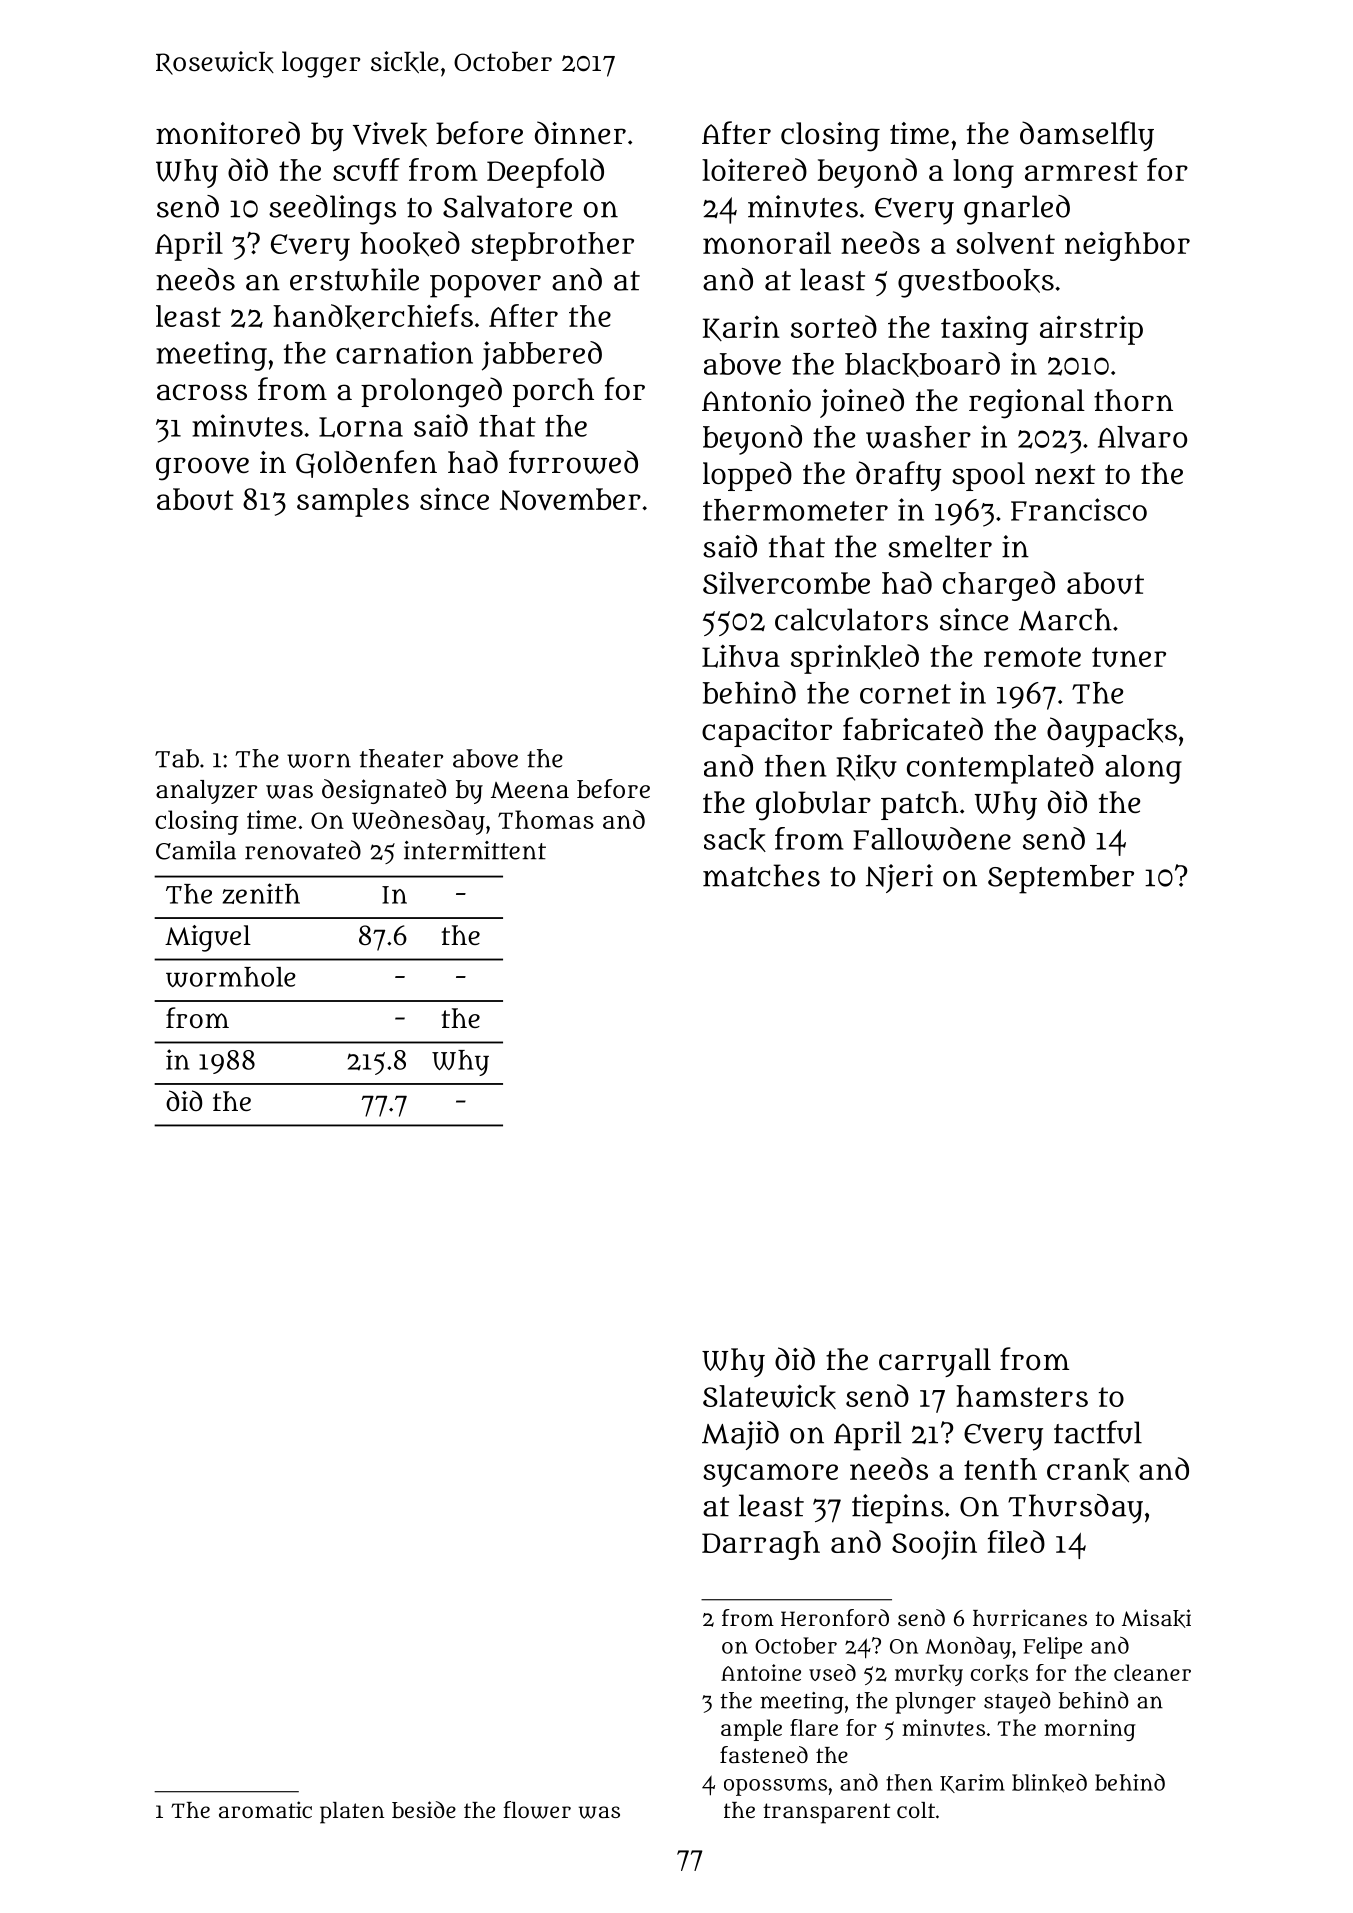 This image has width=1353, height=1913. I want to click on neighbor, so click(1127, 246).
